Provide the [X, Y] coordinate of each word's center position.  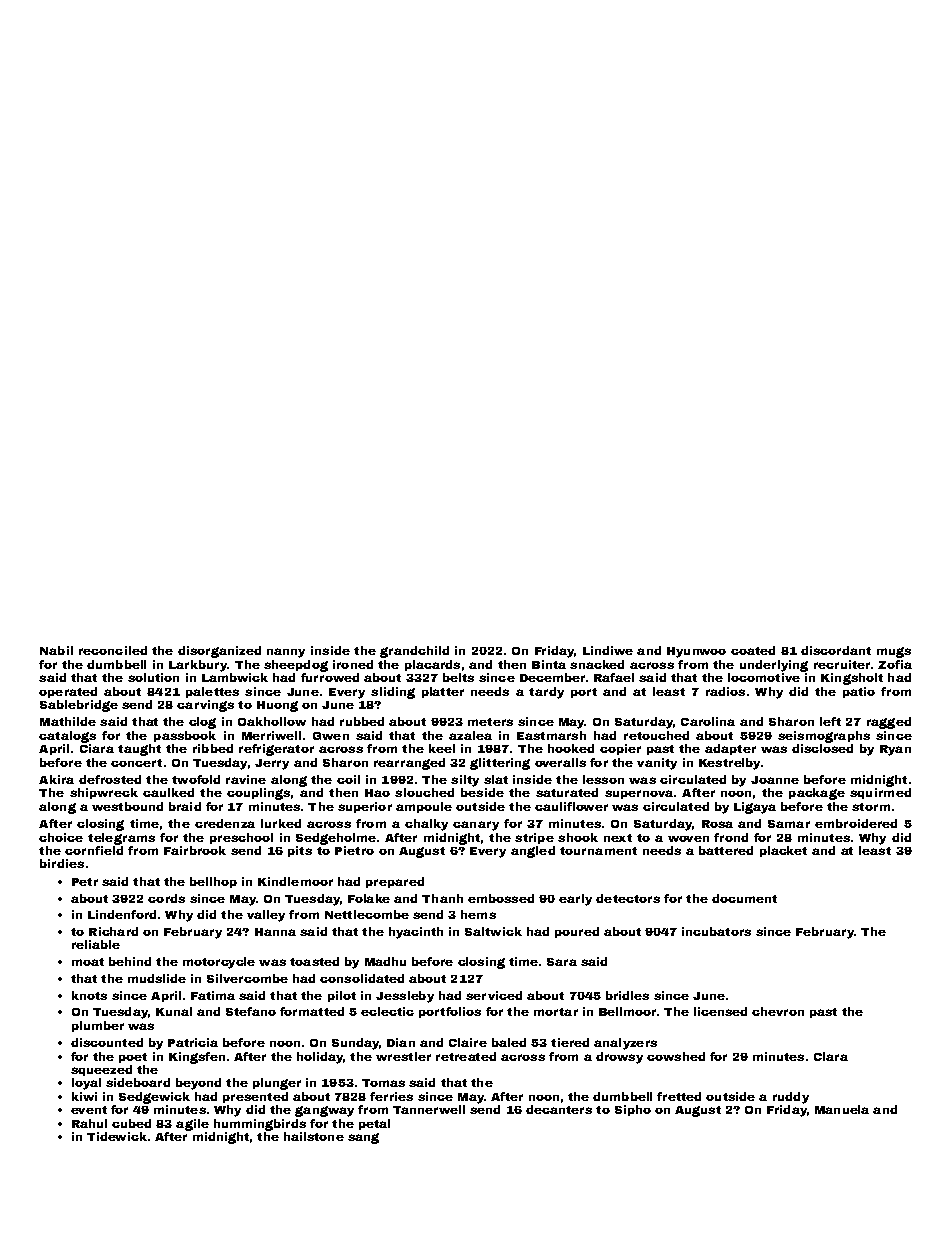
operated [68, 692]
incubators [716, 931]
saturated [567, 792]
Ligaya [755, 808]
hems [478, 914]
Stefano [251, 1011]
